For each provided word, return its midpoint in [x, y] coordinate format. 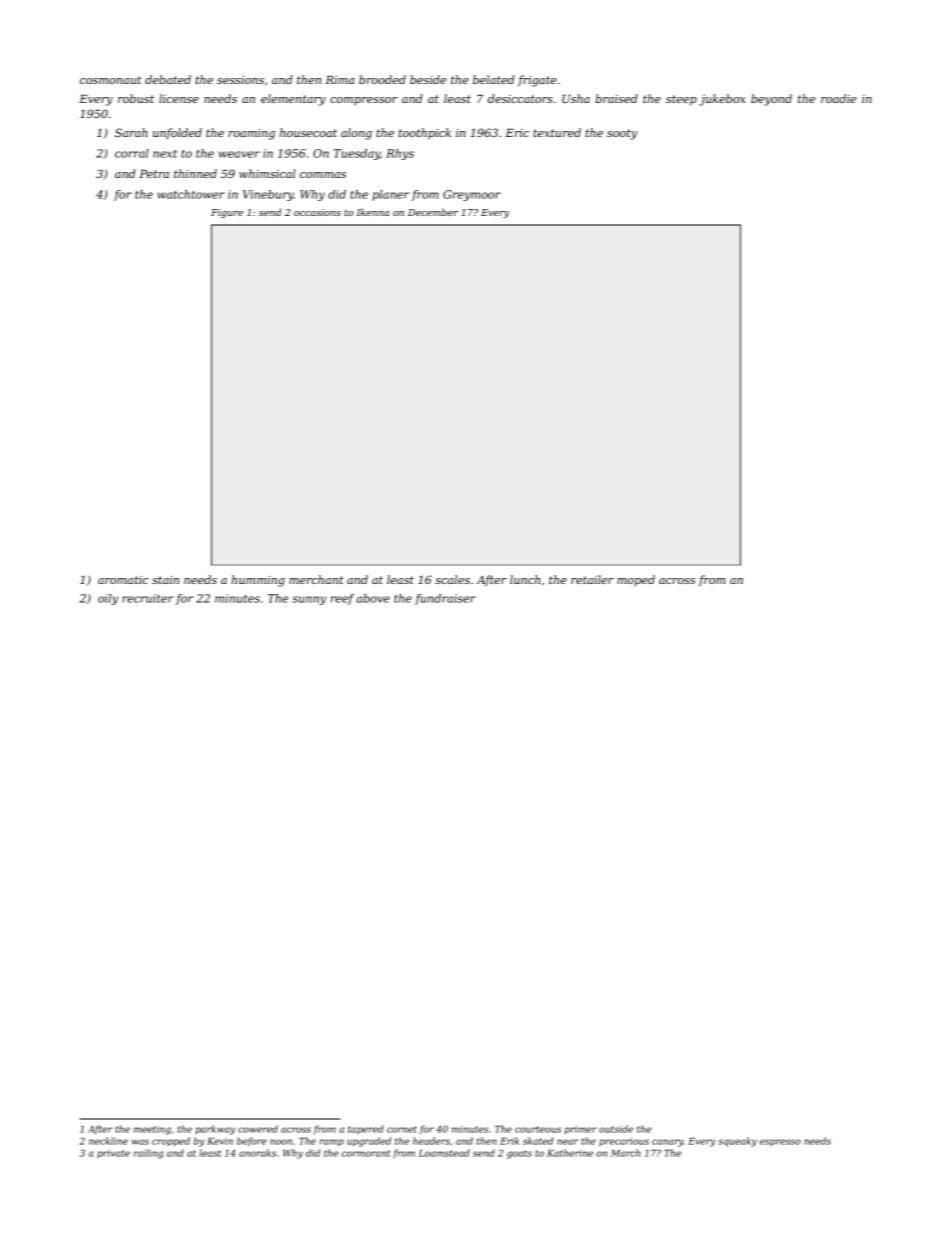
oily [108, 599]
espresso [780, 1143]
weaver [239, 154]
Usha [576, 98]
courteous [538, 1129]
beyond [771, 100]
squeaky [737, 1142]
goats [519, 1154]
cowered [258, 1129]
